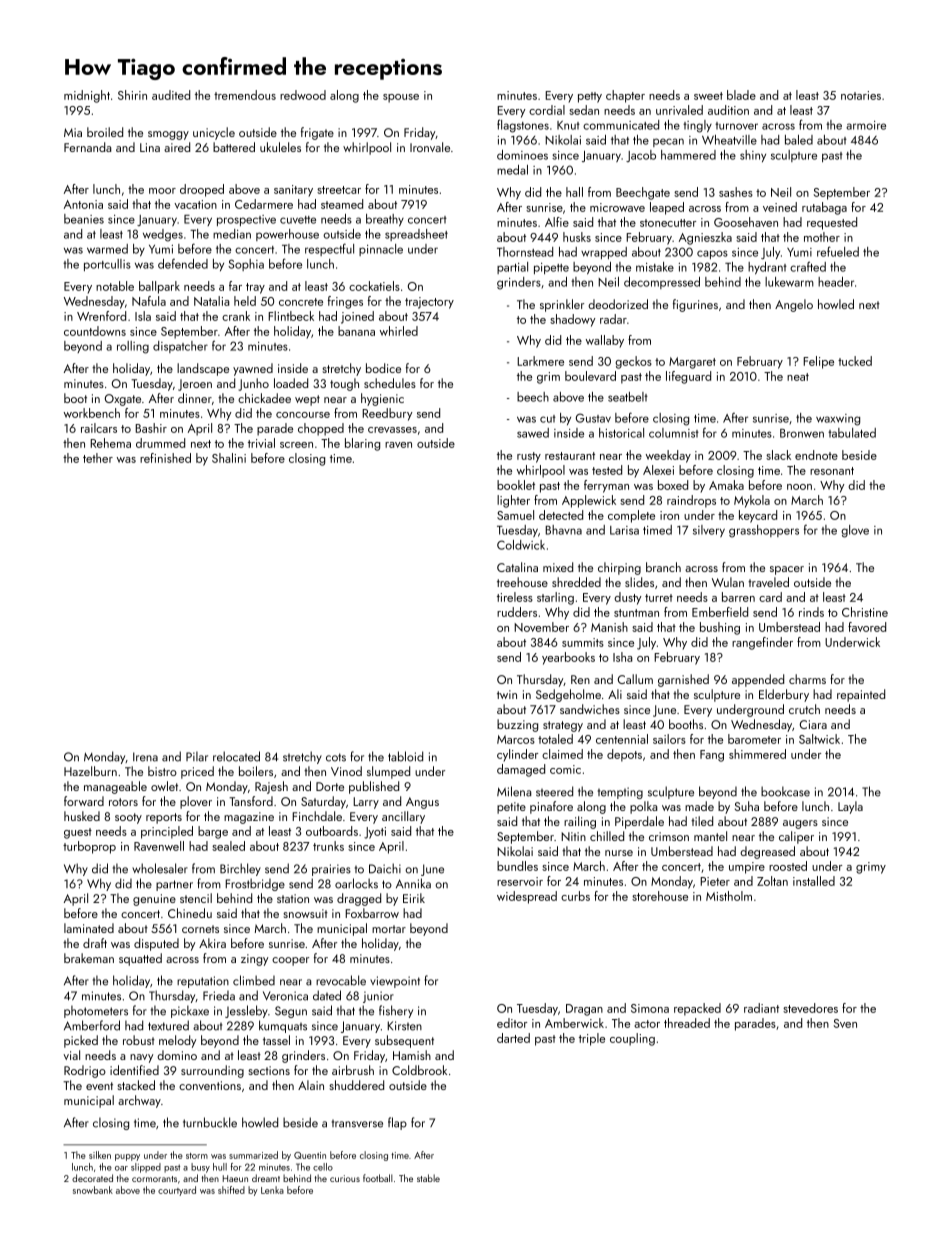 Image resolution: width=952 pixels, height=1233 pixels. What do you see at coordinates (229, 458) in the screenshot?
I see `Shalini` at bounding box center [229, 458].
